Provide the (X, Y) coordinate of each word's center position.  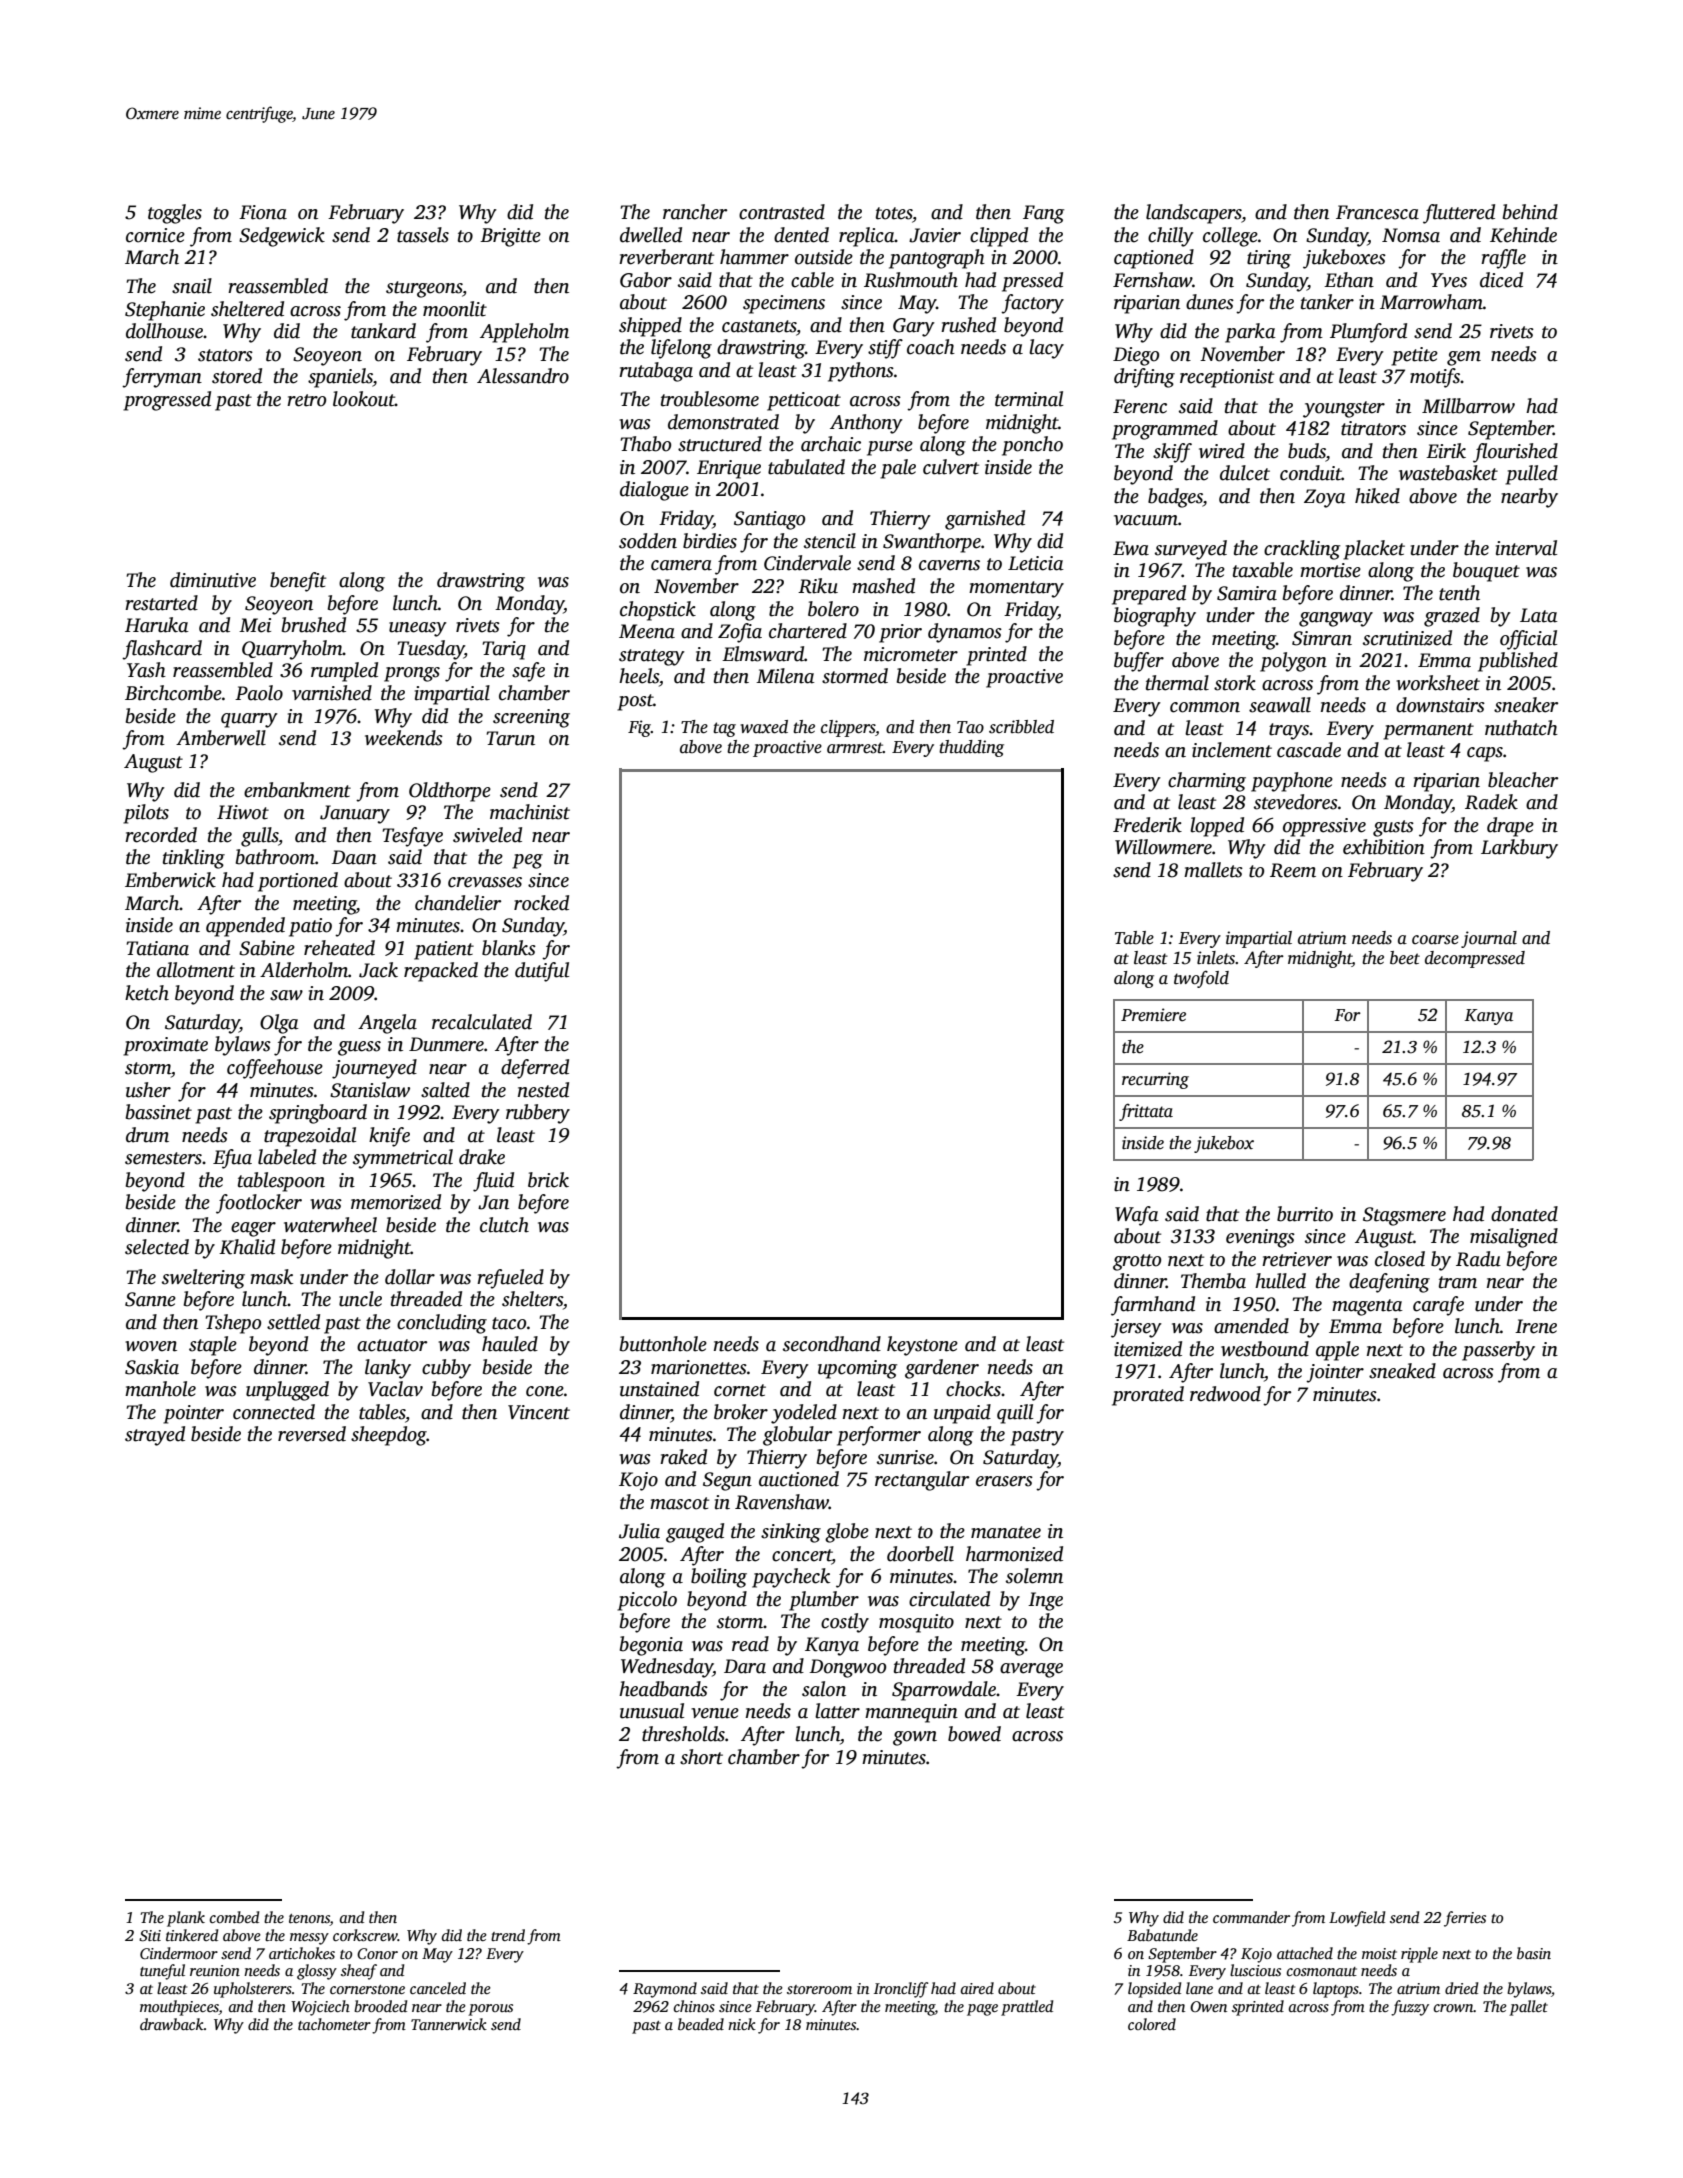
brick (548, 1180)
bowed (974, 1734)
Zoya (1325, 498)
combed (234, 1917)
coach (931, 347)
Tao (970, 727)
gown (915, 1738)
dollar (410, 1277)
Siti (150, 1936)
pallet (1528, 2008)
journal (1489, 939)
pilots (146, 814)
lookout (364, 399)
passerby (1498, 1351)
